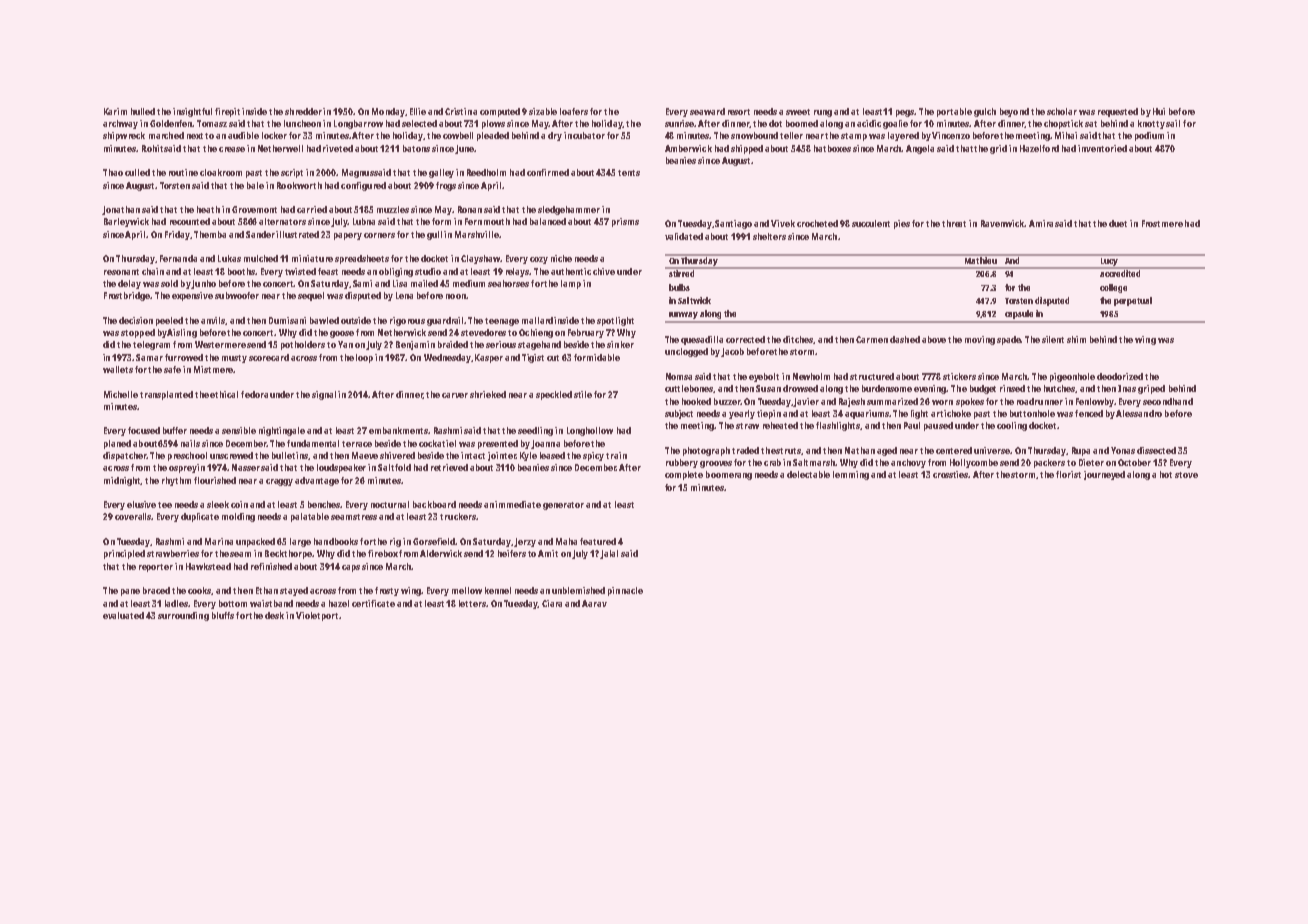 The width and height of the page is (1308, 924). What do you see at coordinates (920, 149) in the page?
I see `Angela` at bounding box center [920, 149].
